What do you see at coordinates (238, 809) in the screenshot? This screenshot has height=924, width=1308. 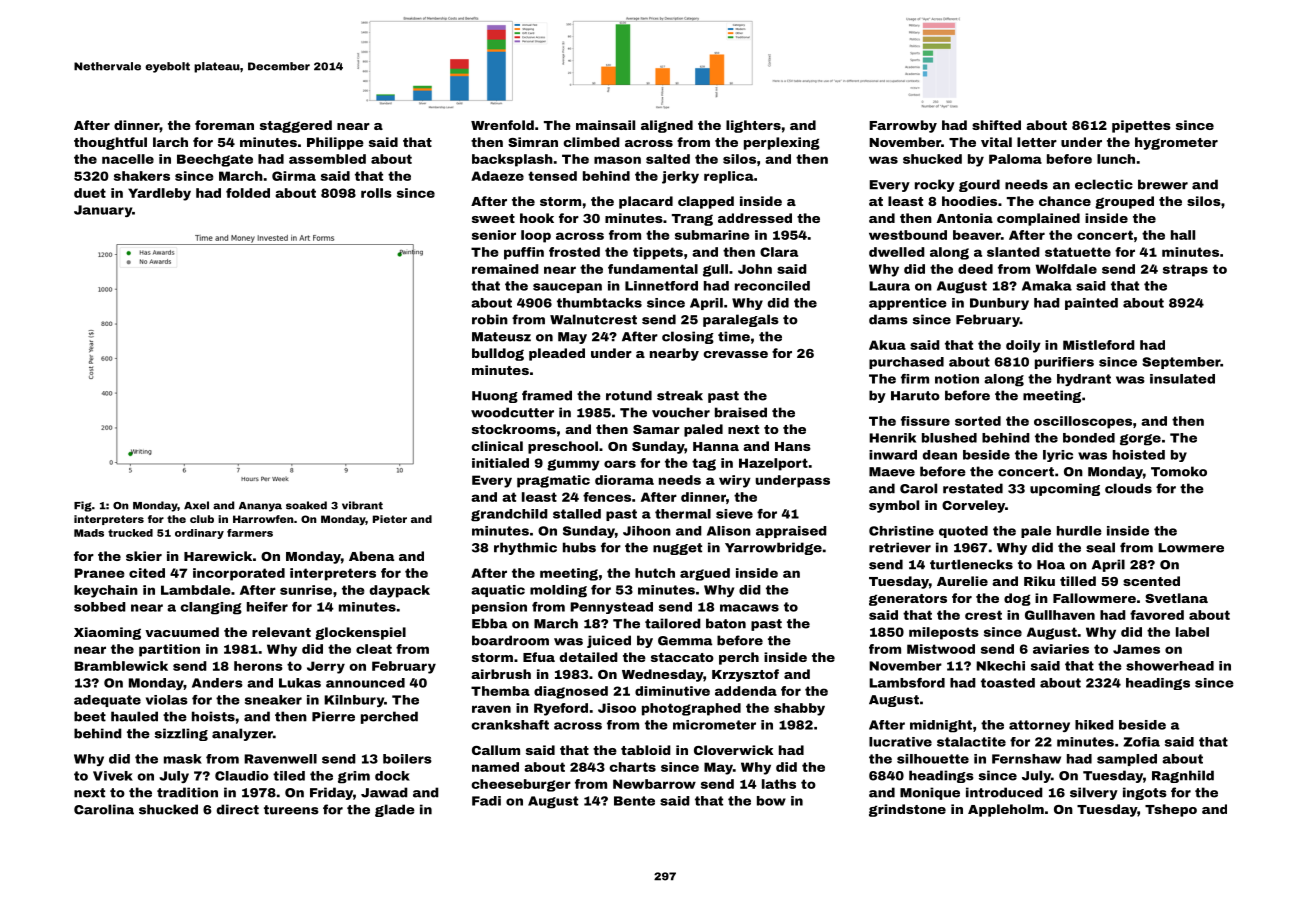 I see `direct` at bounding box center [238, 809].
